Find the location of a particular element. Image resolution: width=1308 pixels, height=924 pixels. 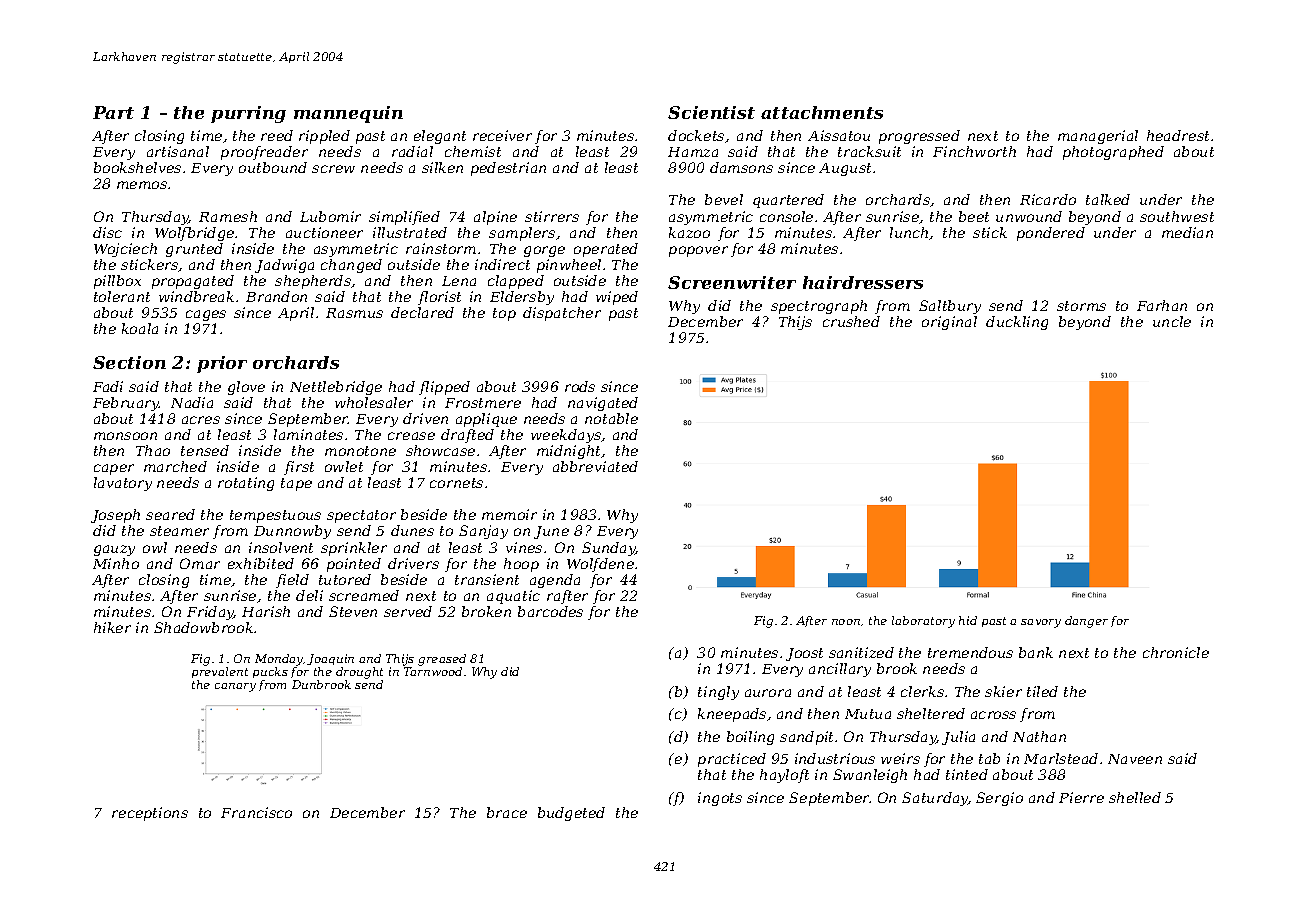

storms is located at coordinates (1081, 306).
